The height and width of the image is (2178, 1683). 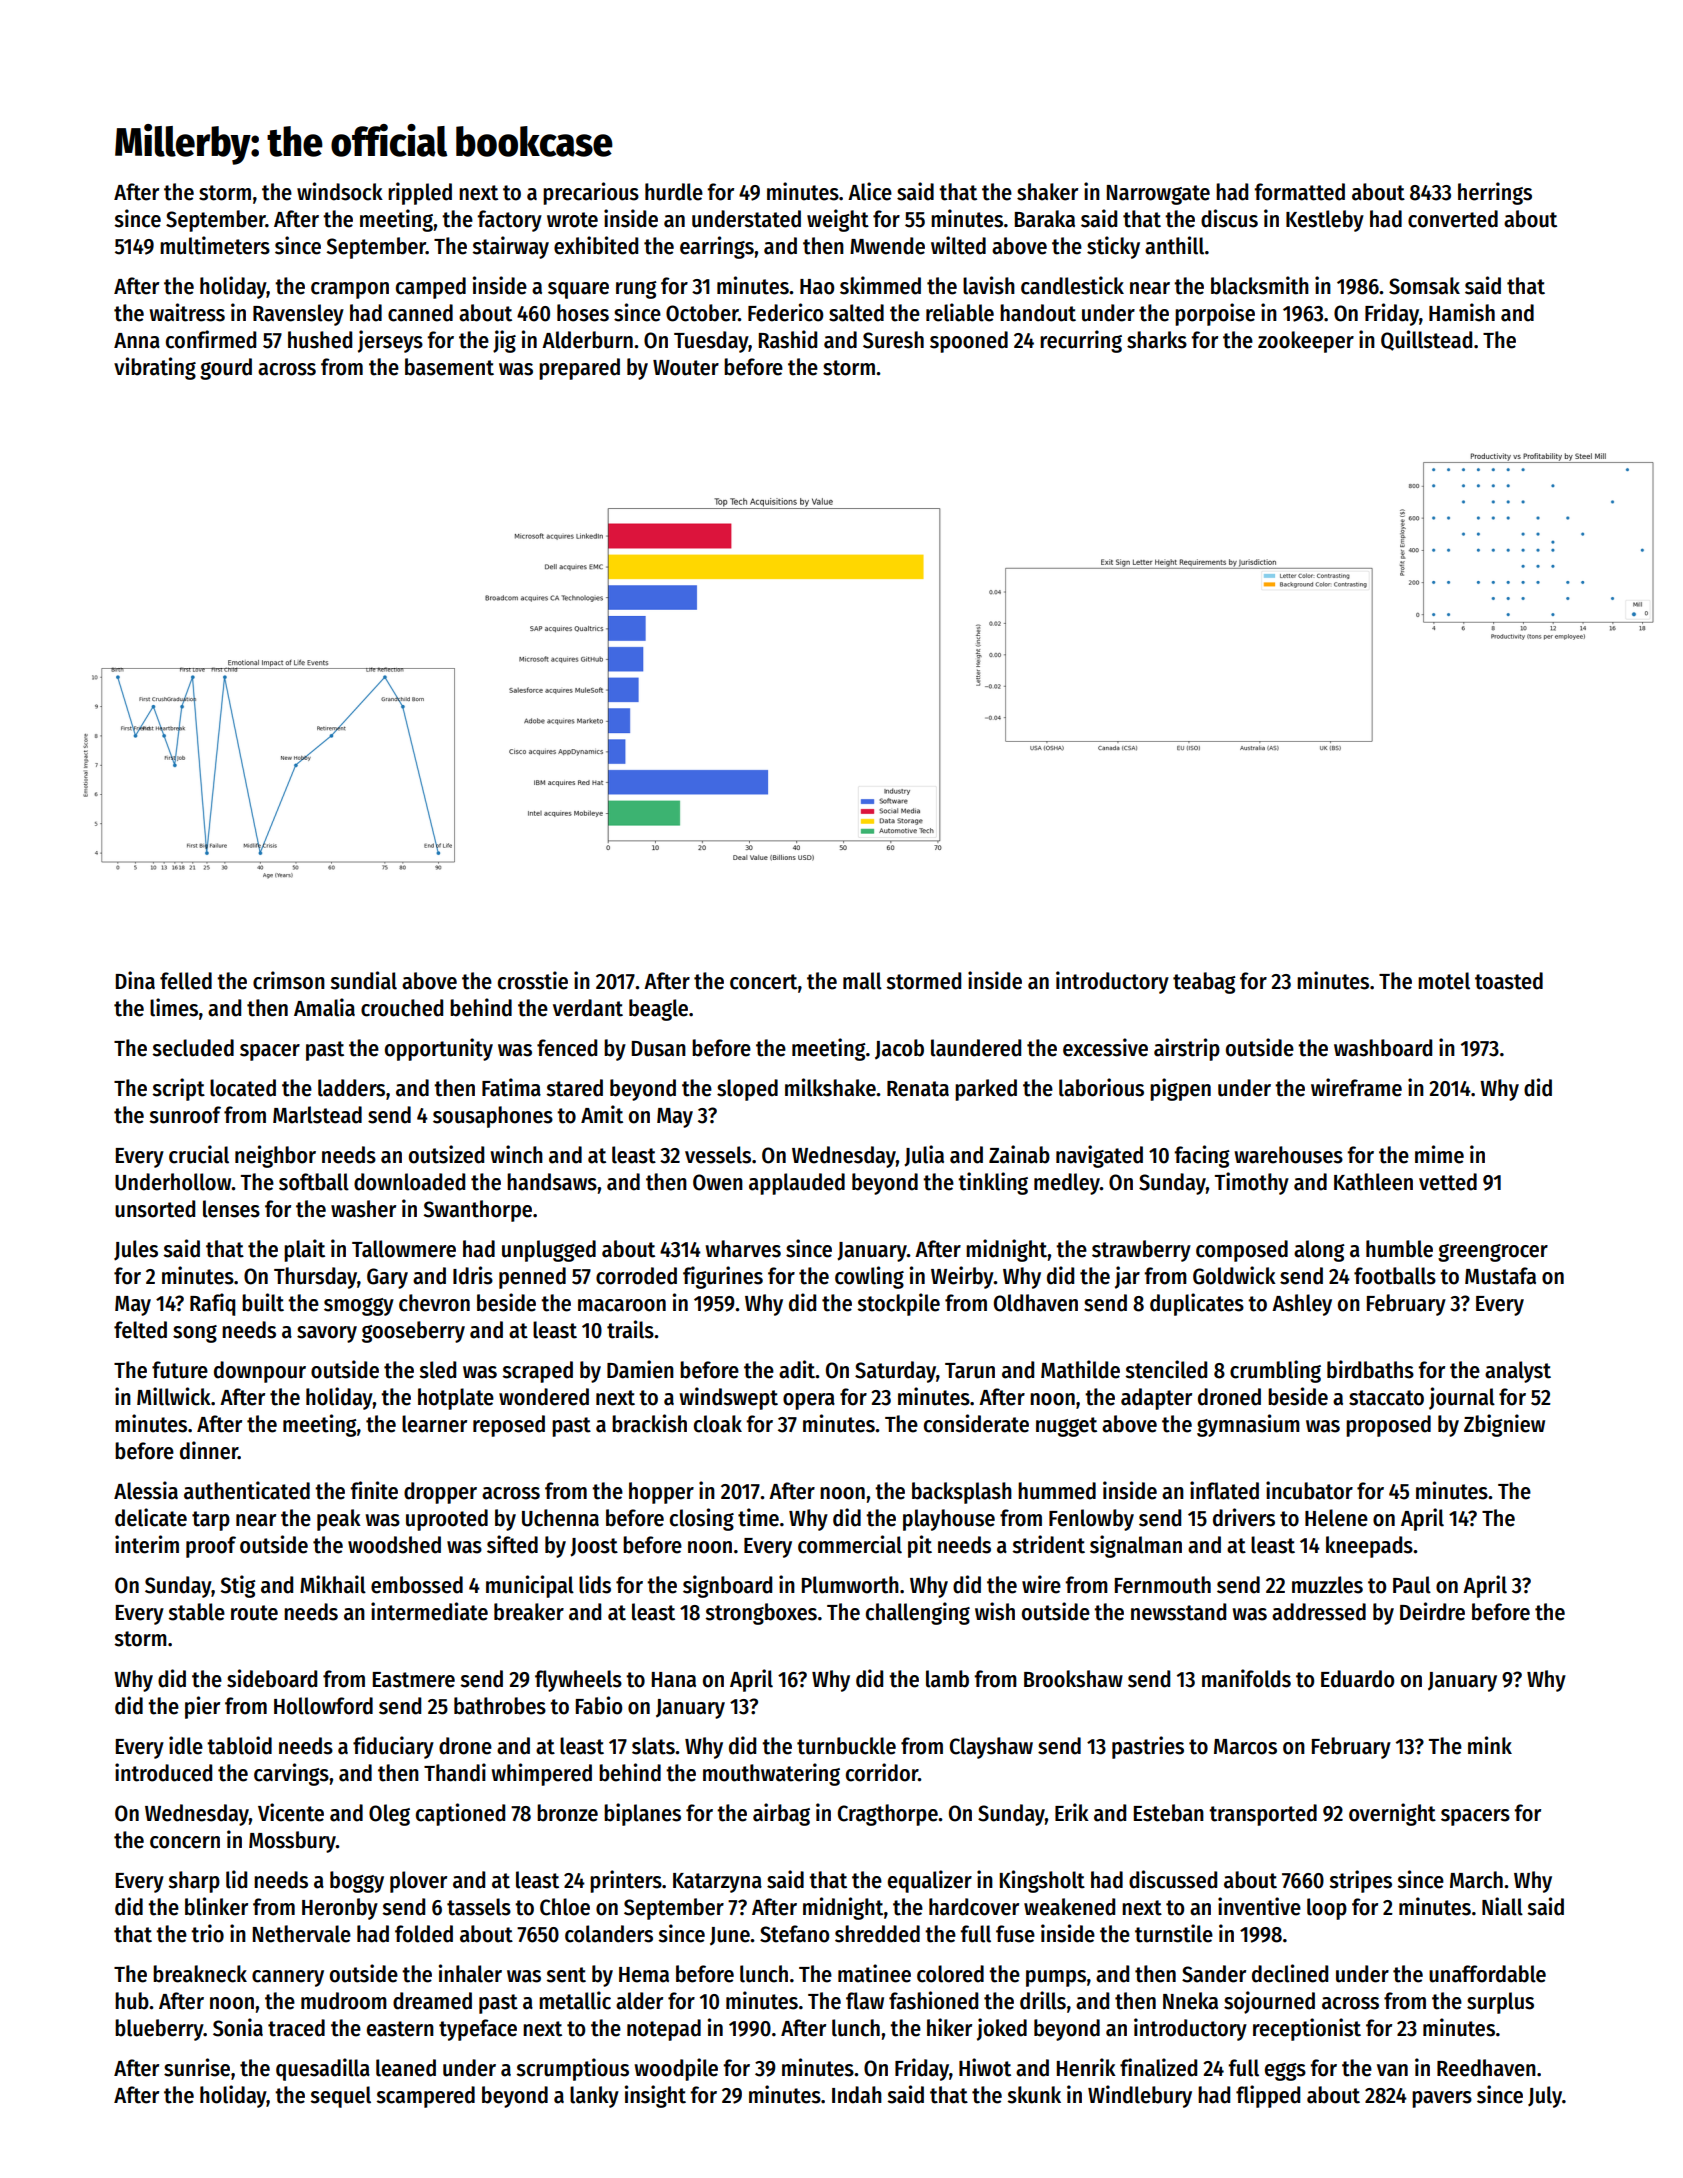 What do you see at coordinates (594, 2097) in the image?
I see `lanky` at bounding box center [594, 2097].
